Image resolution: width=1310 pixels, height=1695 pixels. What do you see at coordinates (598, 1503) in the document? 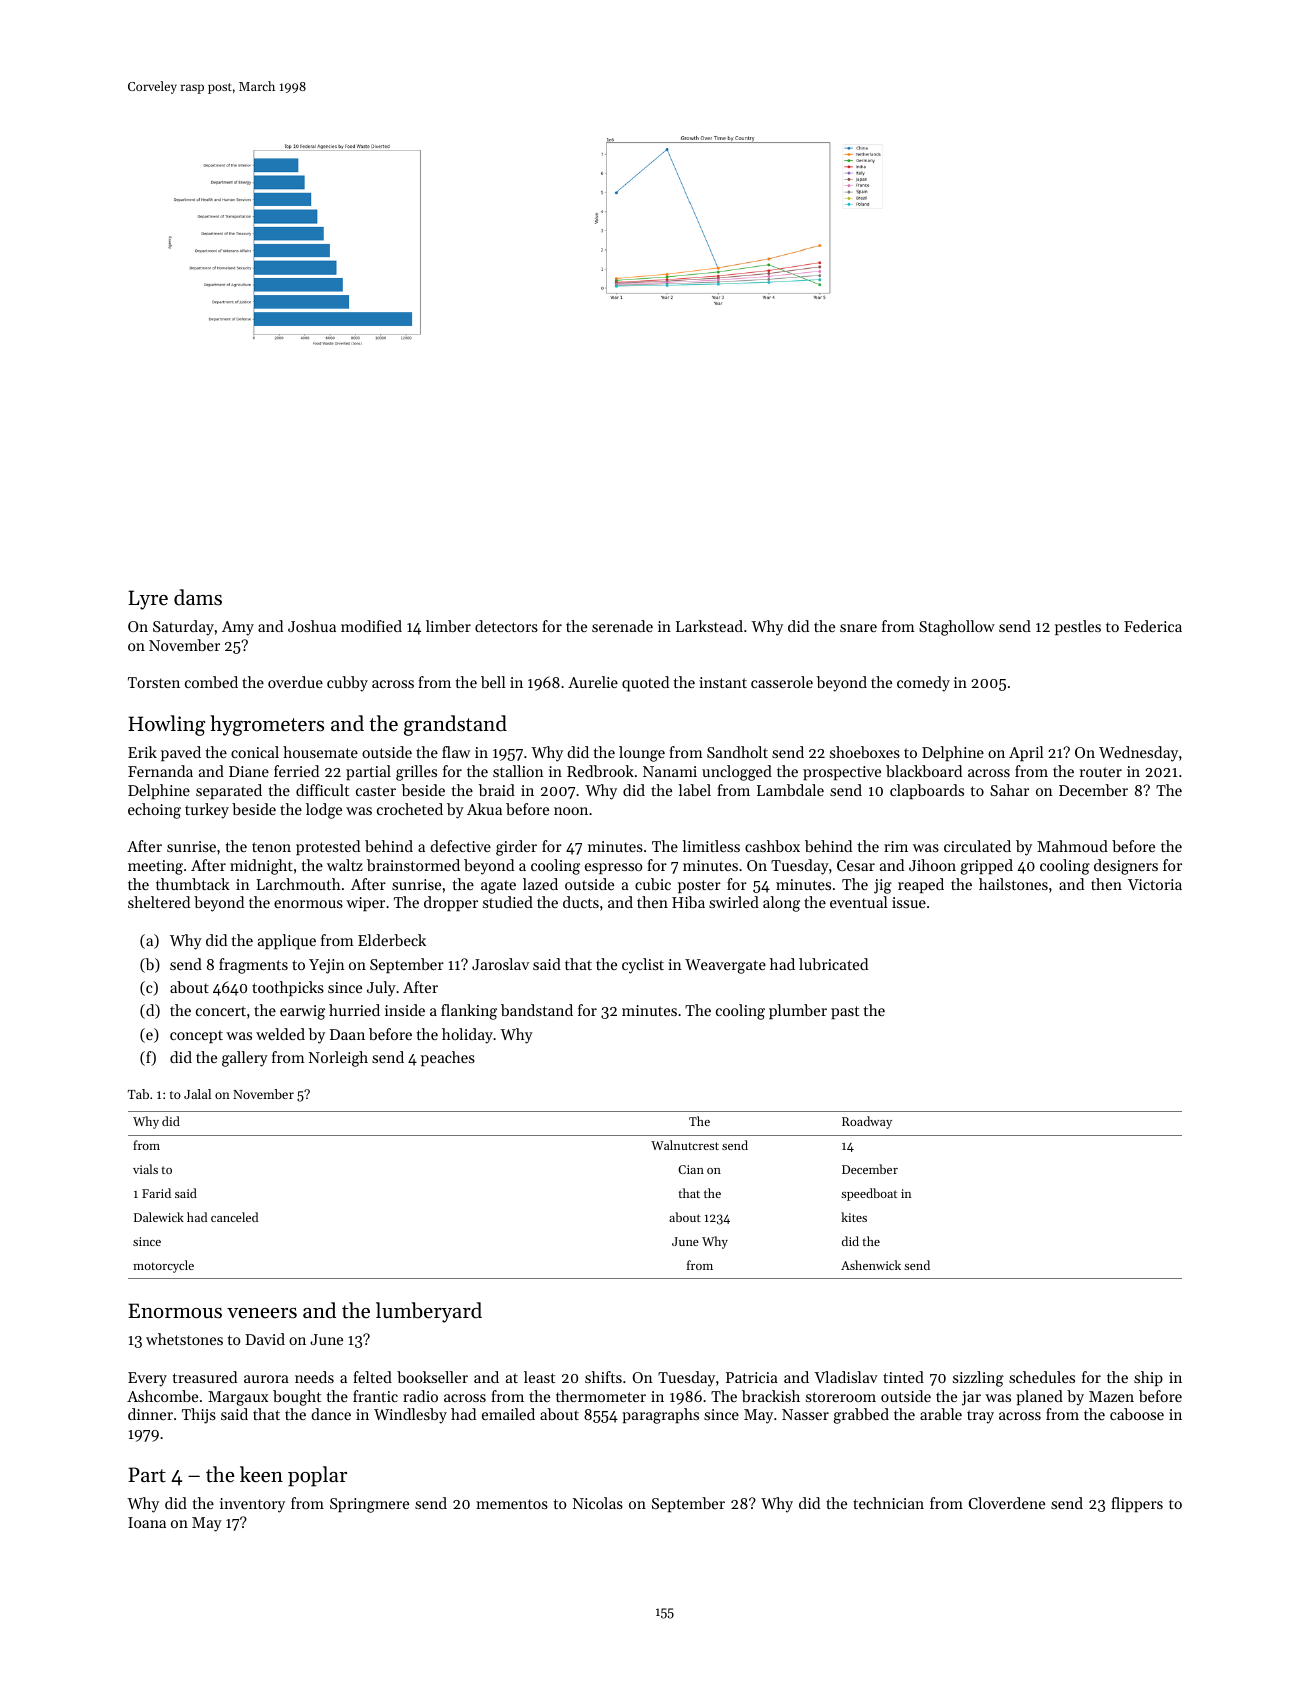
I see `Nicolas` at bounding box center [598, 1503].
